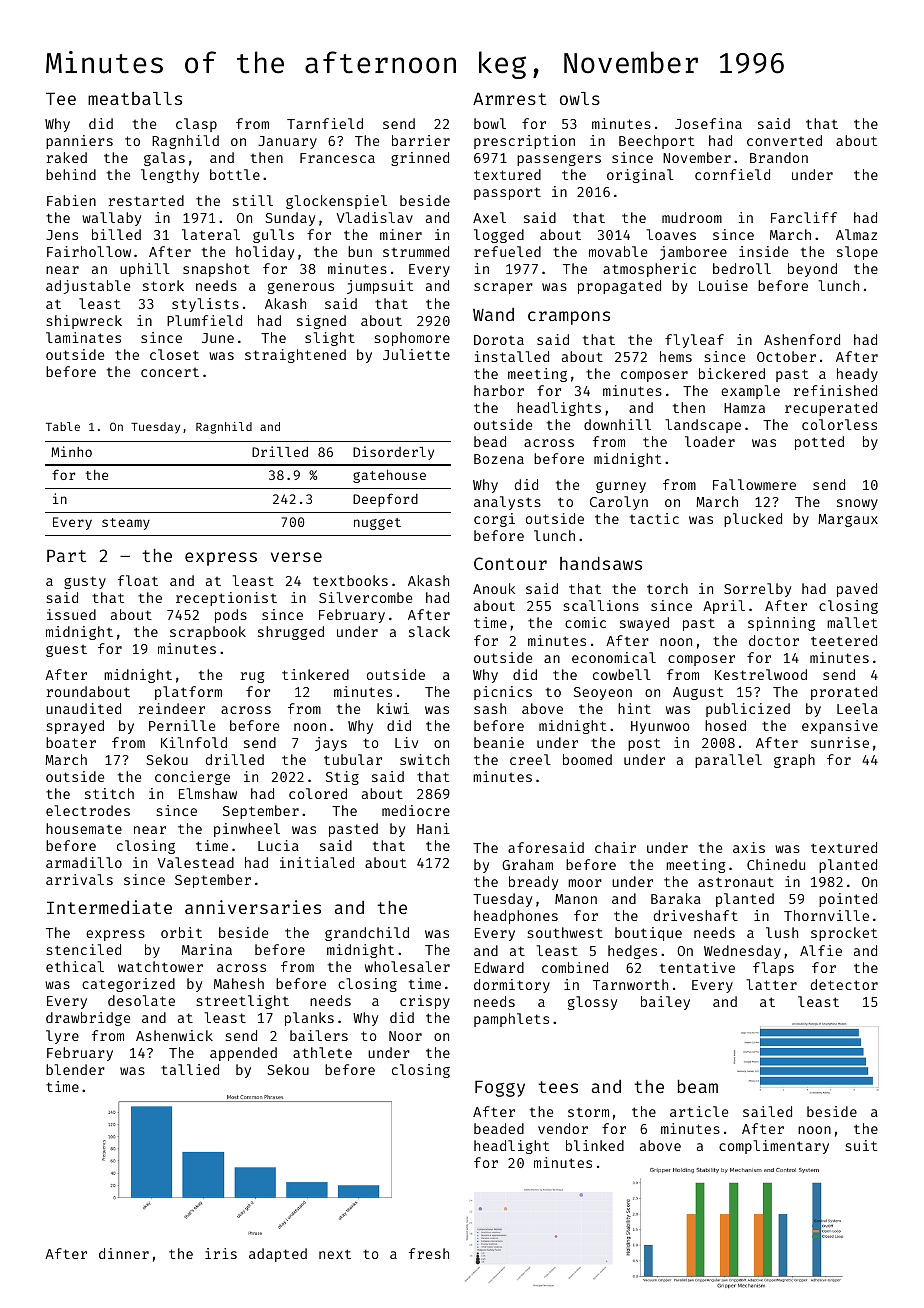 This page has width=924, height=1308. What do you see at coordinates (135, 98) in the page?
I see `meatballs` at bounding box center [135, 98].
